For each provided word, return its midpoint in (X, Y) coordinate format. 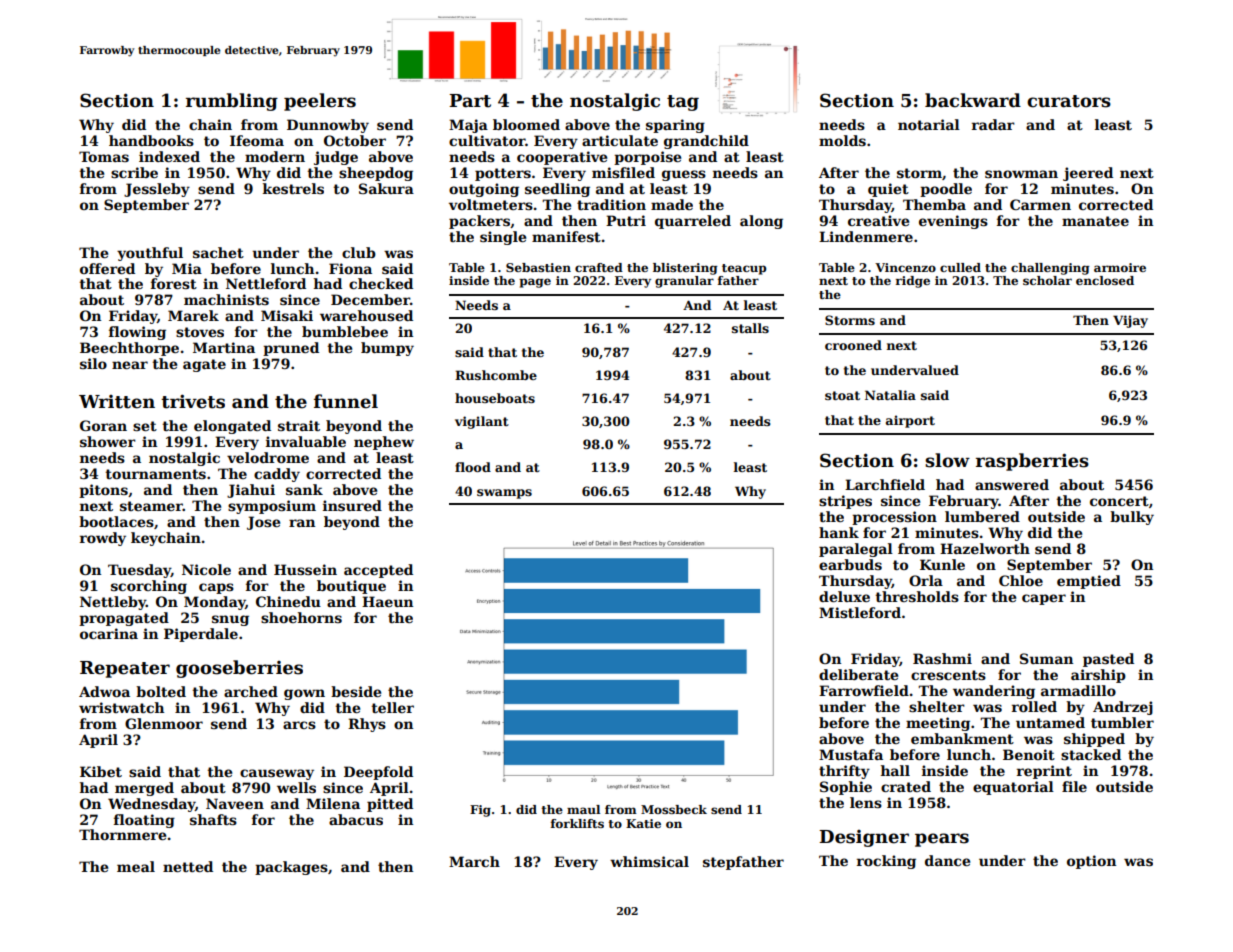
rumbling (232, 102)
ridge (913, 282)
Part (470, 101)
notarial (929, 124)
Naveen (235, 803)
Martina (224, 347)
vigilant (482, 422)
